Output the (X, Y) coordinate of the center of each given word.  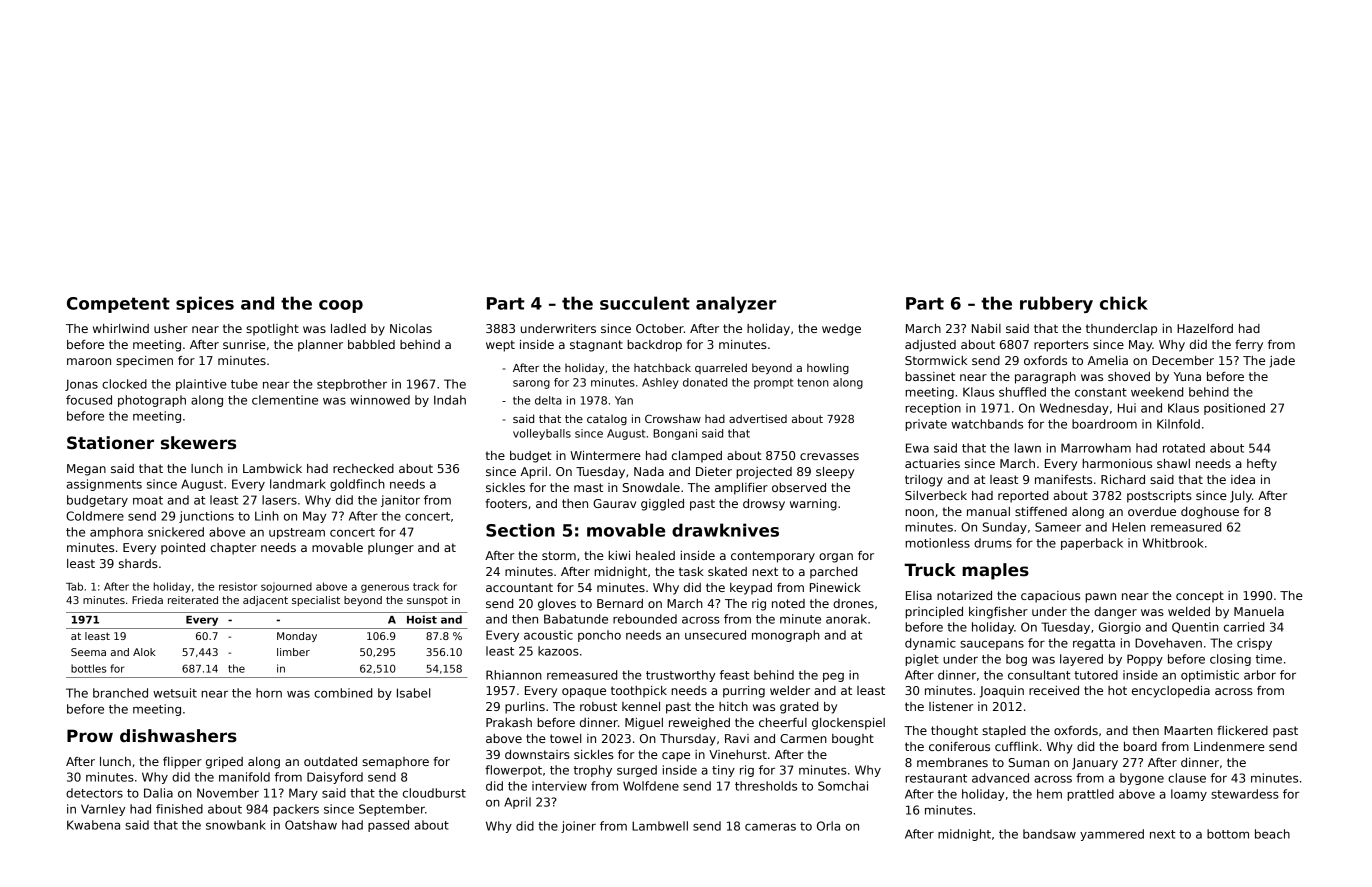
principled (934, 613)
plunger (391, 549)
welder (790, 690)
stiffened (1041, 511)
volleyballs (542, 434)
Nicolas (411, 328)
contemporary (773, 557)
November (228, 793)
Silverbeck (936, 495)
